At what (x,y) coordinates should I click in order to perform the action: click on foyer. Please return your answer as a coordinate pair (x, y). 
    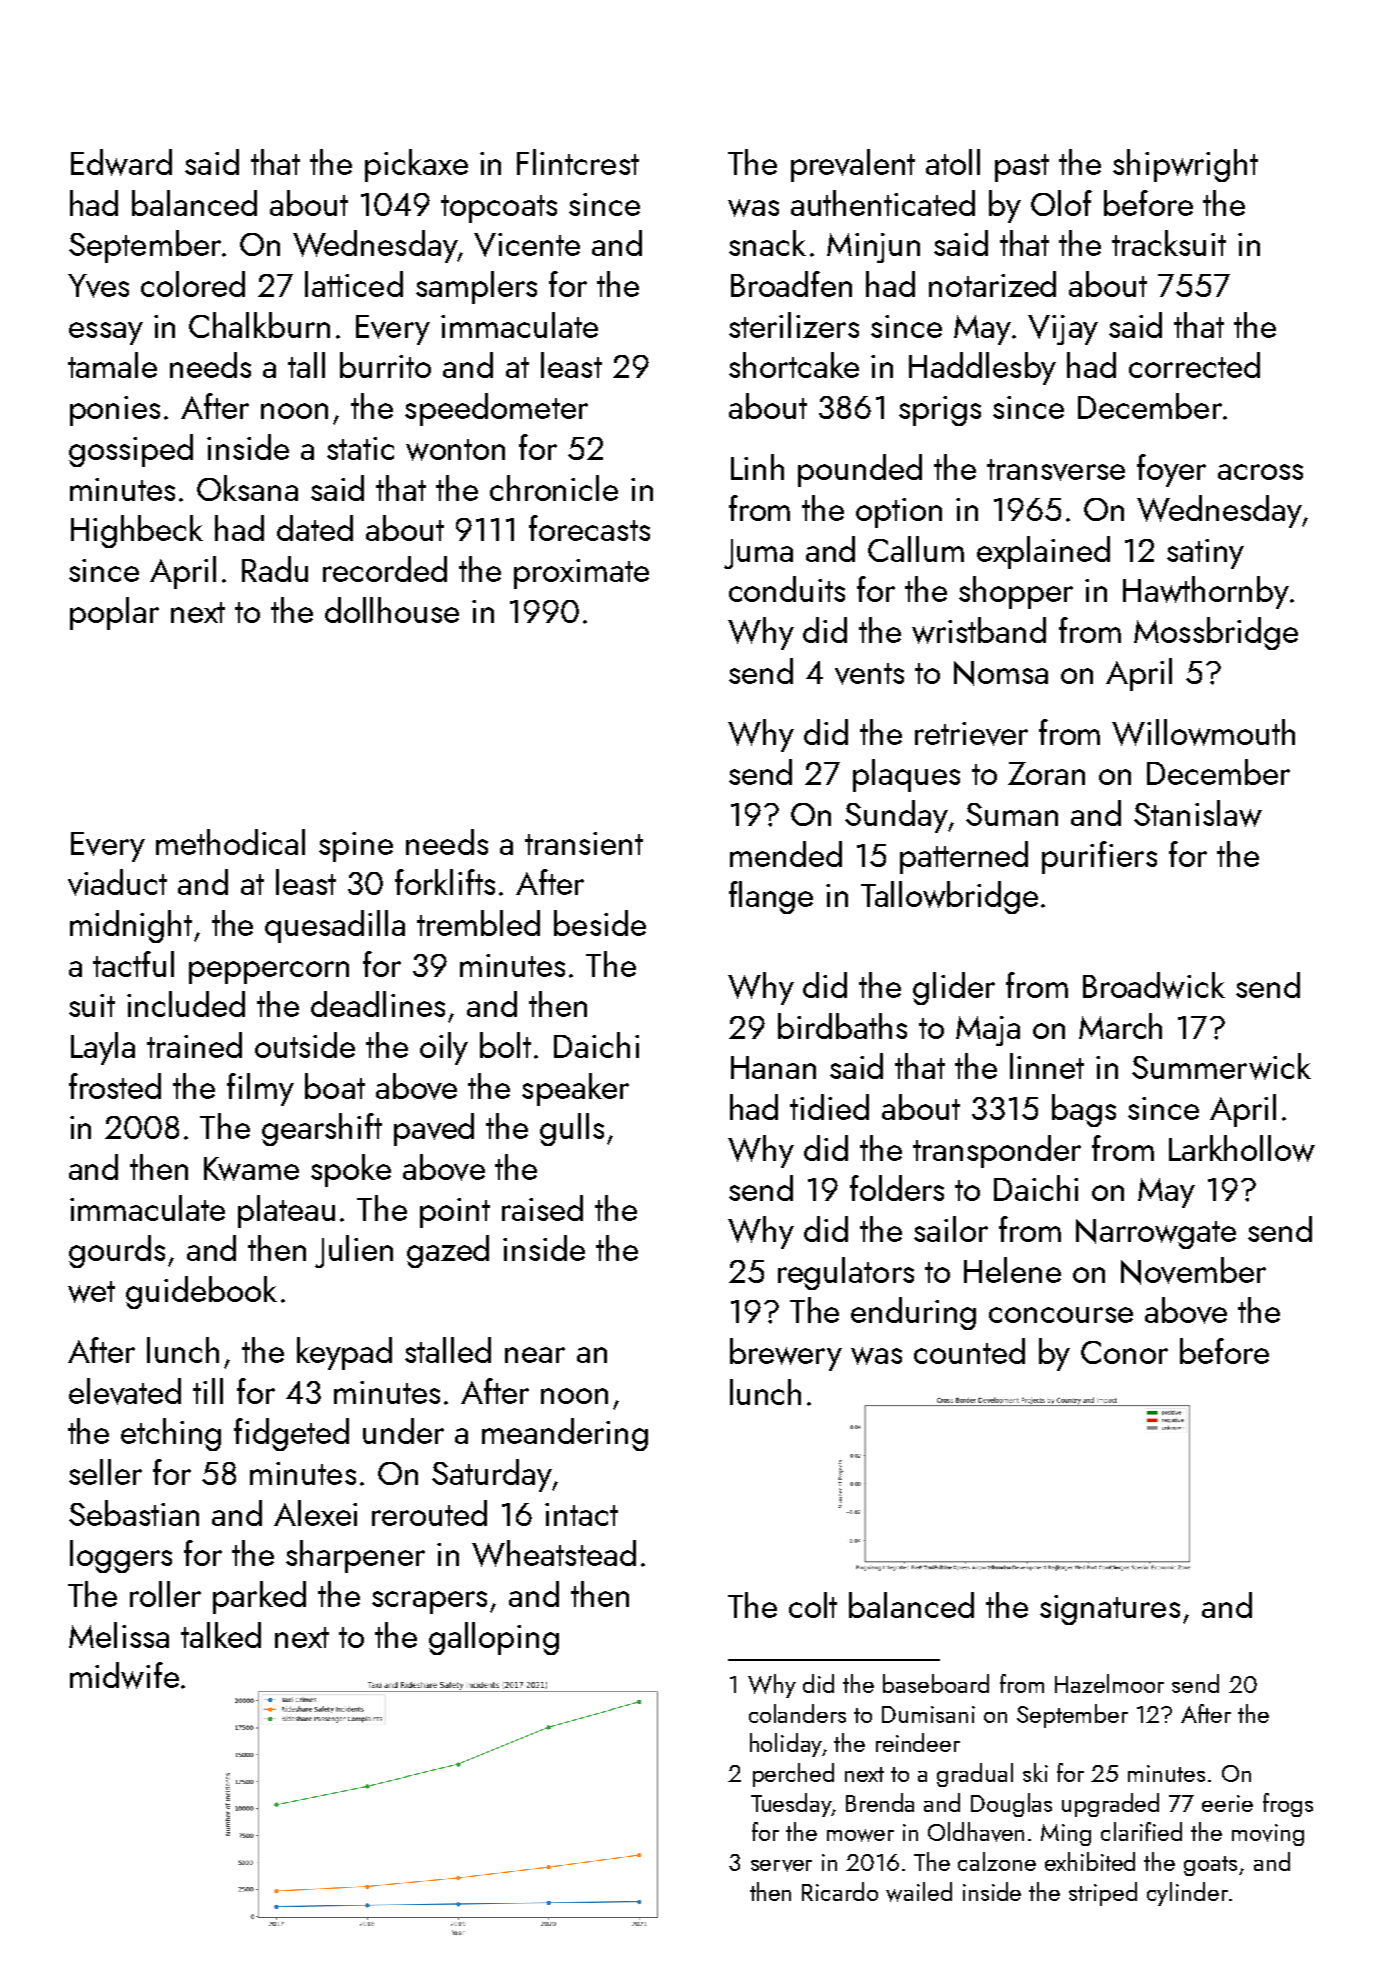
    Looking at the image, I should click on (1171, 470).
